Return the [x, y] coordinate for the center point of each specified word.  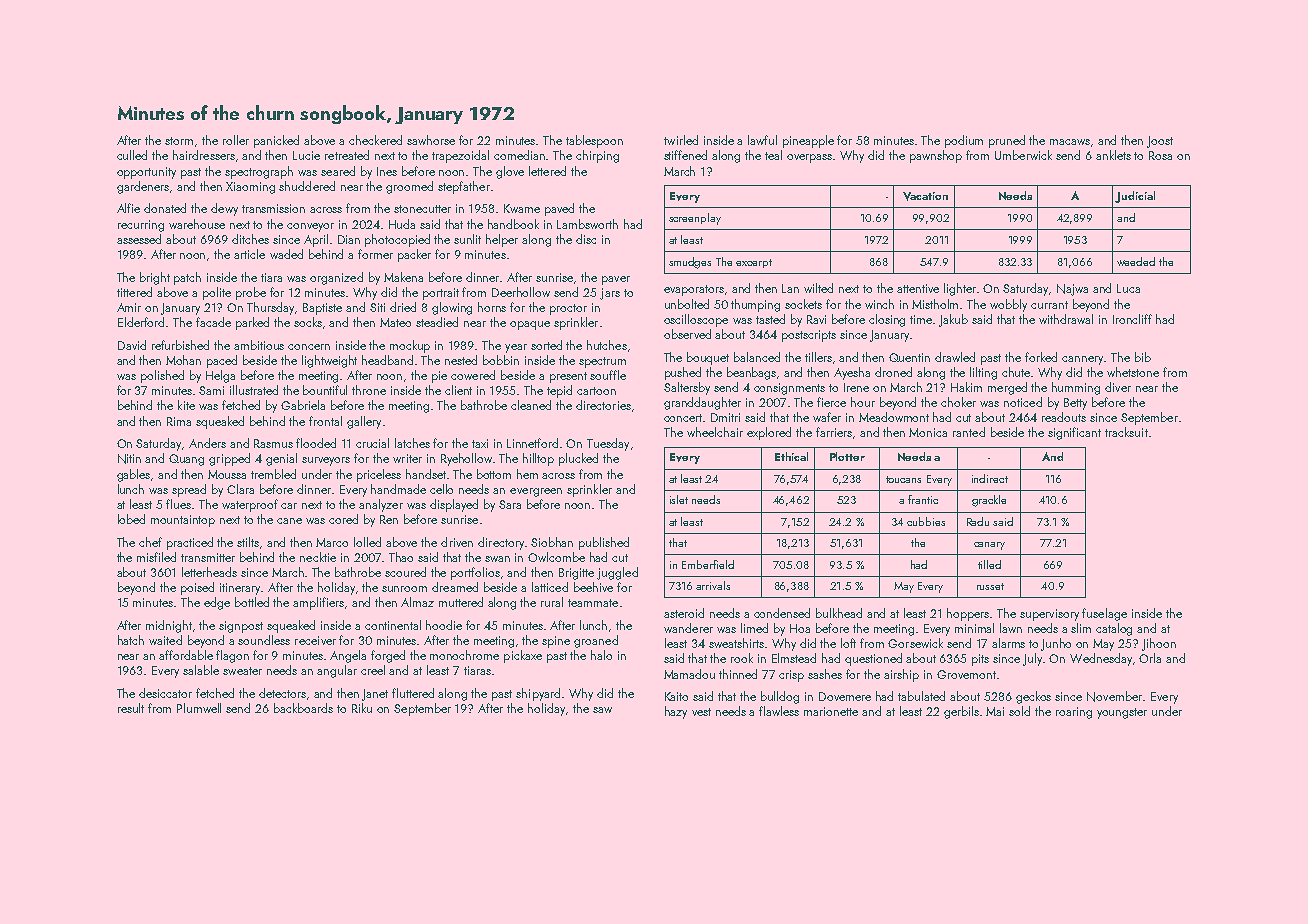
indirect [990, 478]
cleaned [531, 405]
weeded [1136, 261]
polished [162, 376]
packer [414, 255]
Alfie [128, 208]
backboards [303, 708]
